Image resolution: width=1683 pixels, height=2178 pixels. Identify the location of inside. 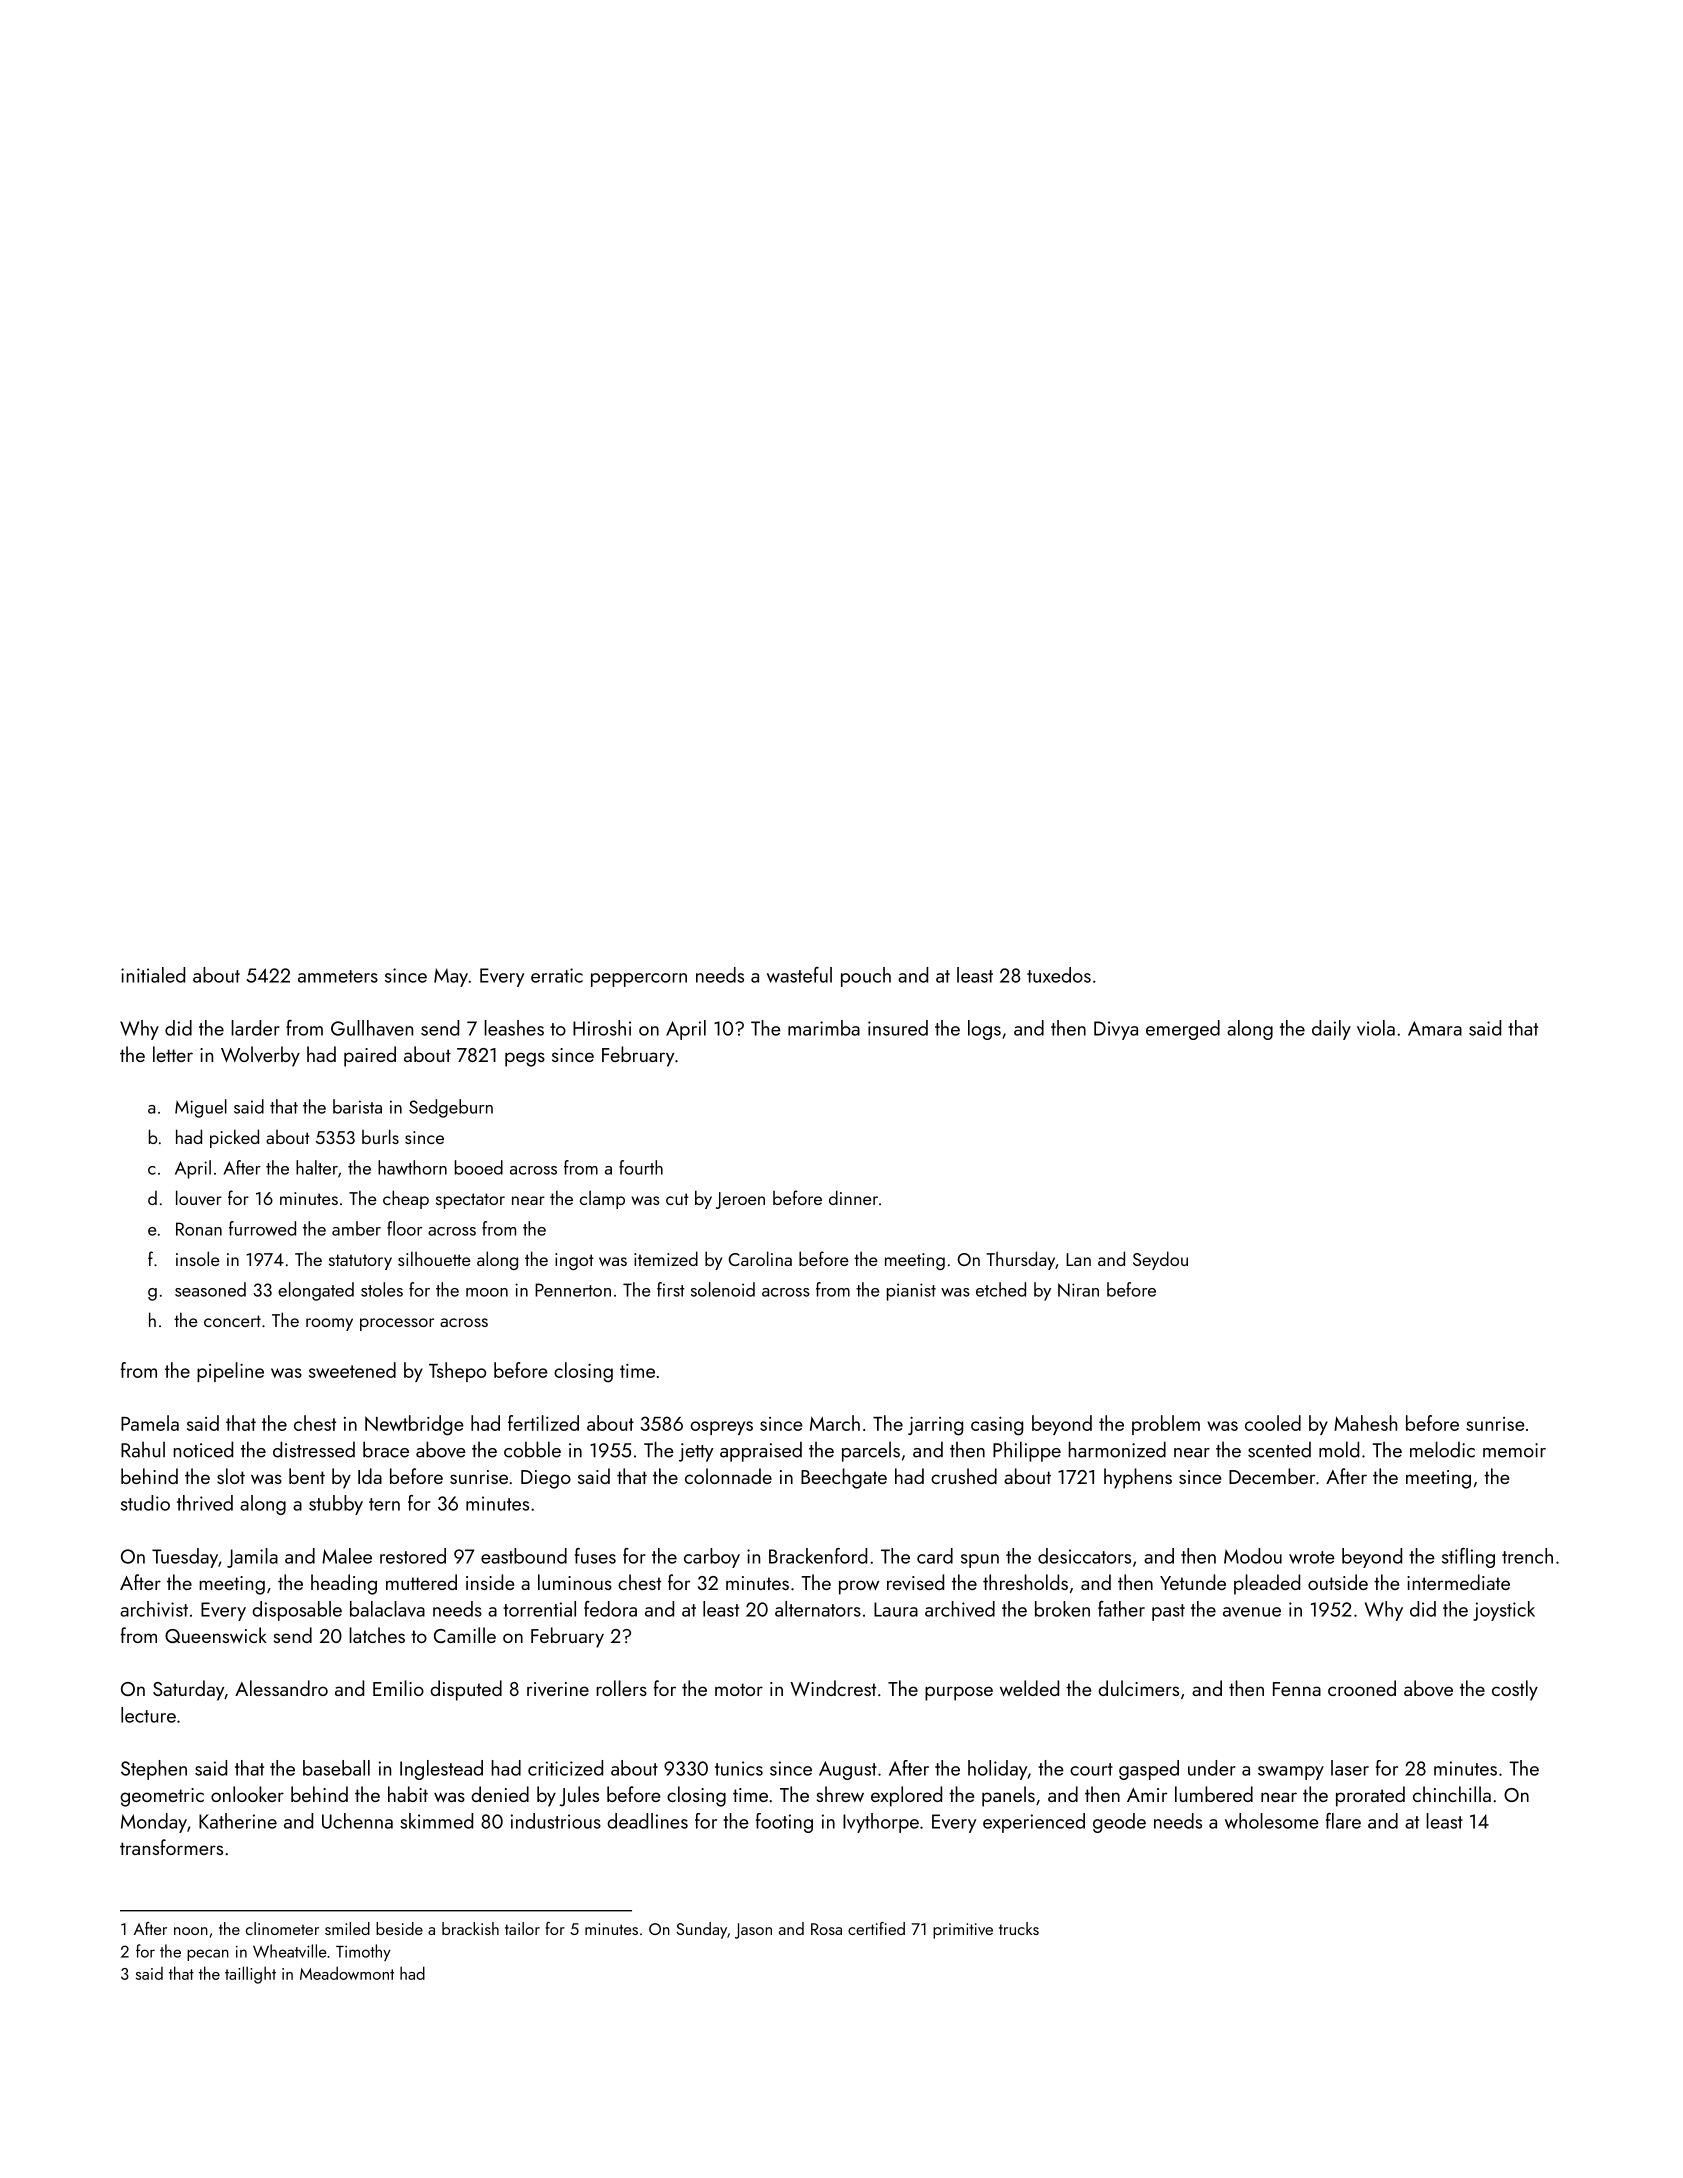
(490, 1582).
